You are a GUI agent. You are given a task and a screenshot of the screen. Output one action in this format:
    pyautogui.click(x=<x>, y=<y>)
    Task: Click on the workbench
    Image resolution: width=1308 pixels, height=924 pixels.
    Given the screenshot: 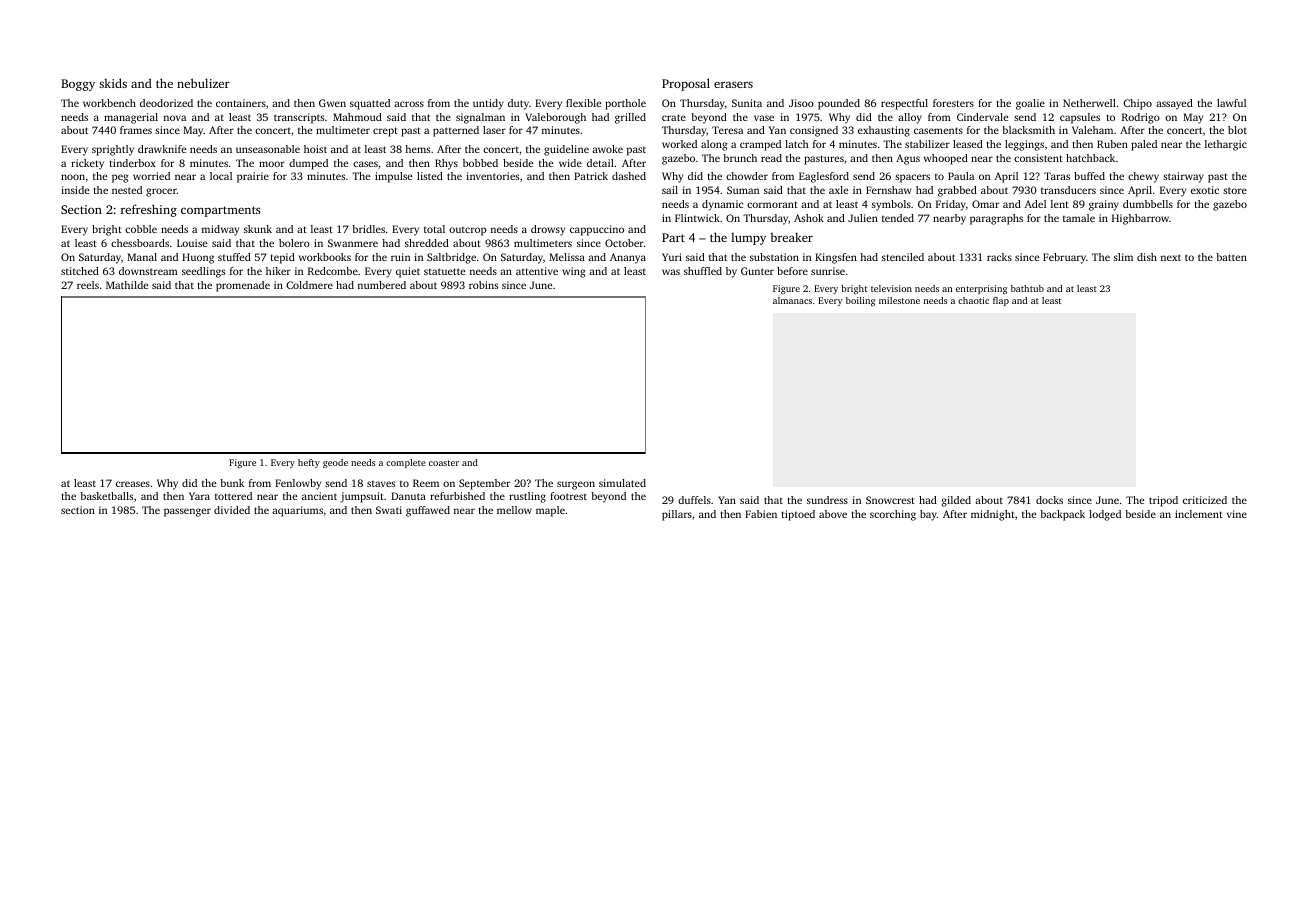 What is the action you would take?
    pyautogui.click(x=109, y=103)
